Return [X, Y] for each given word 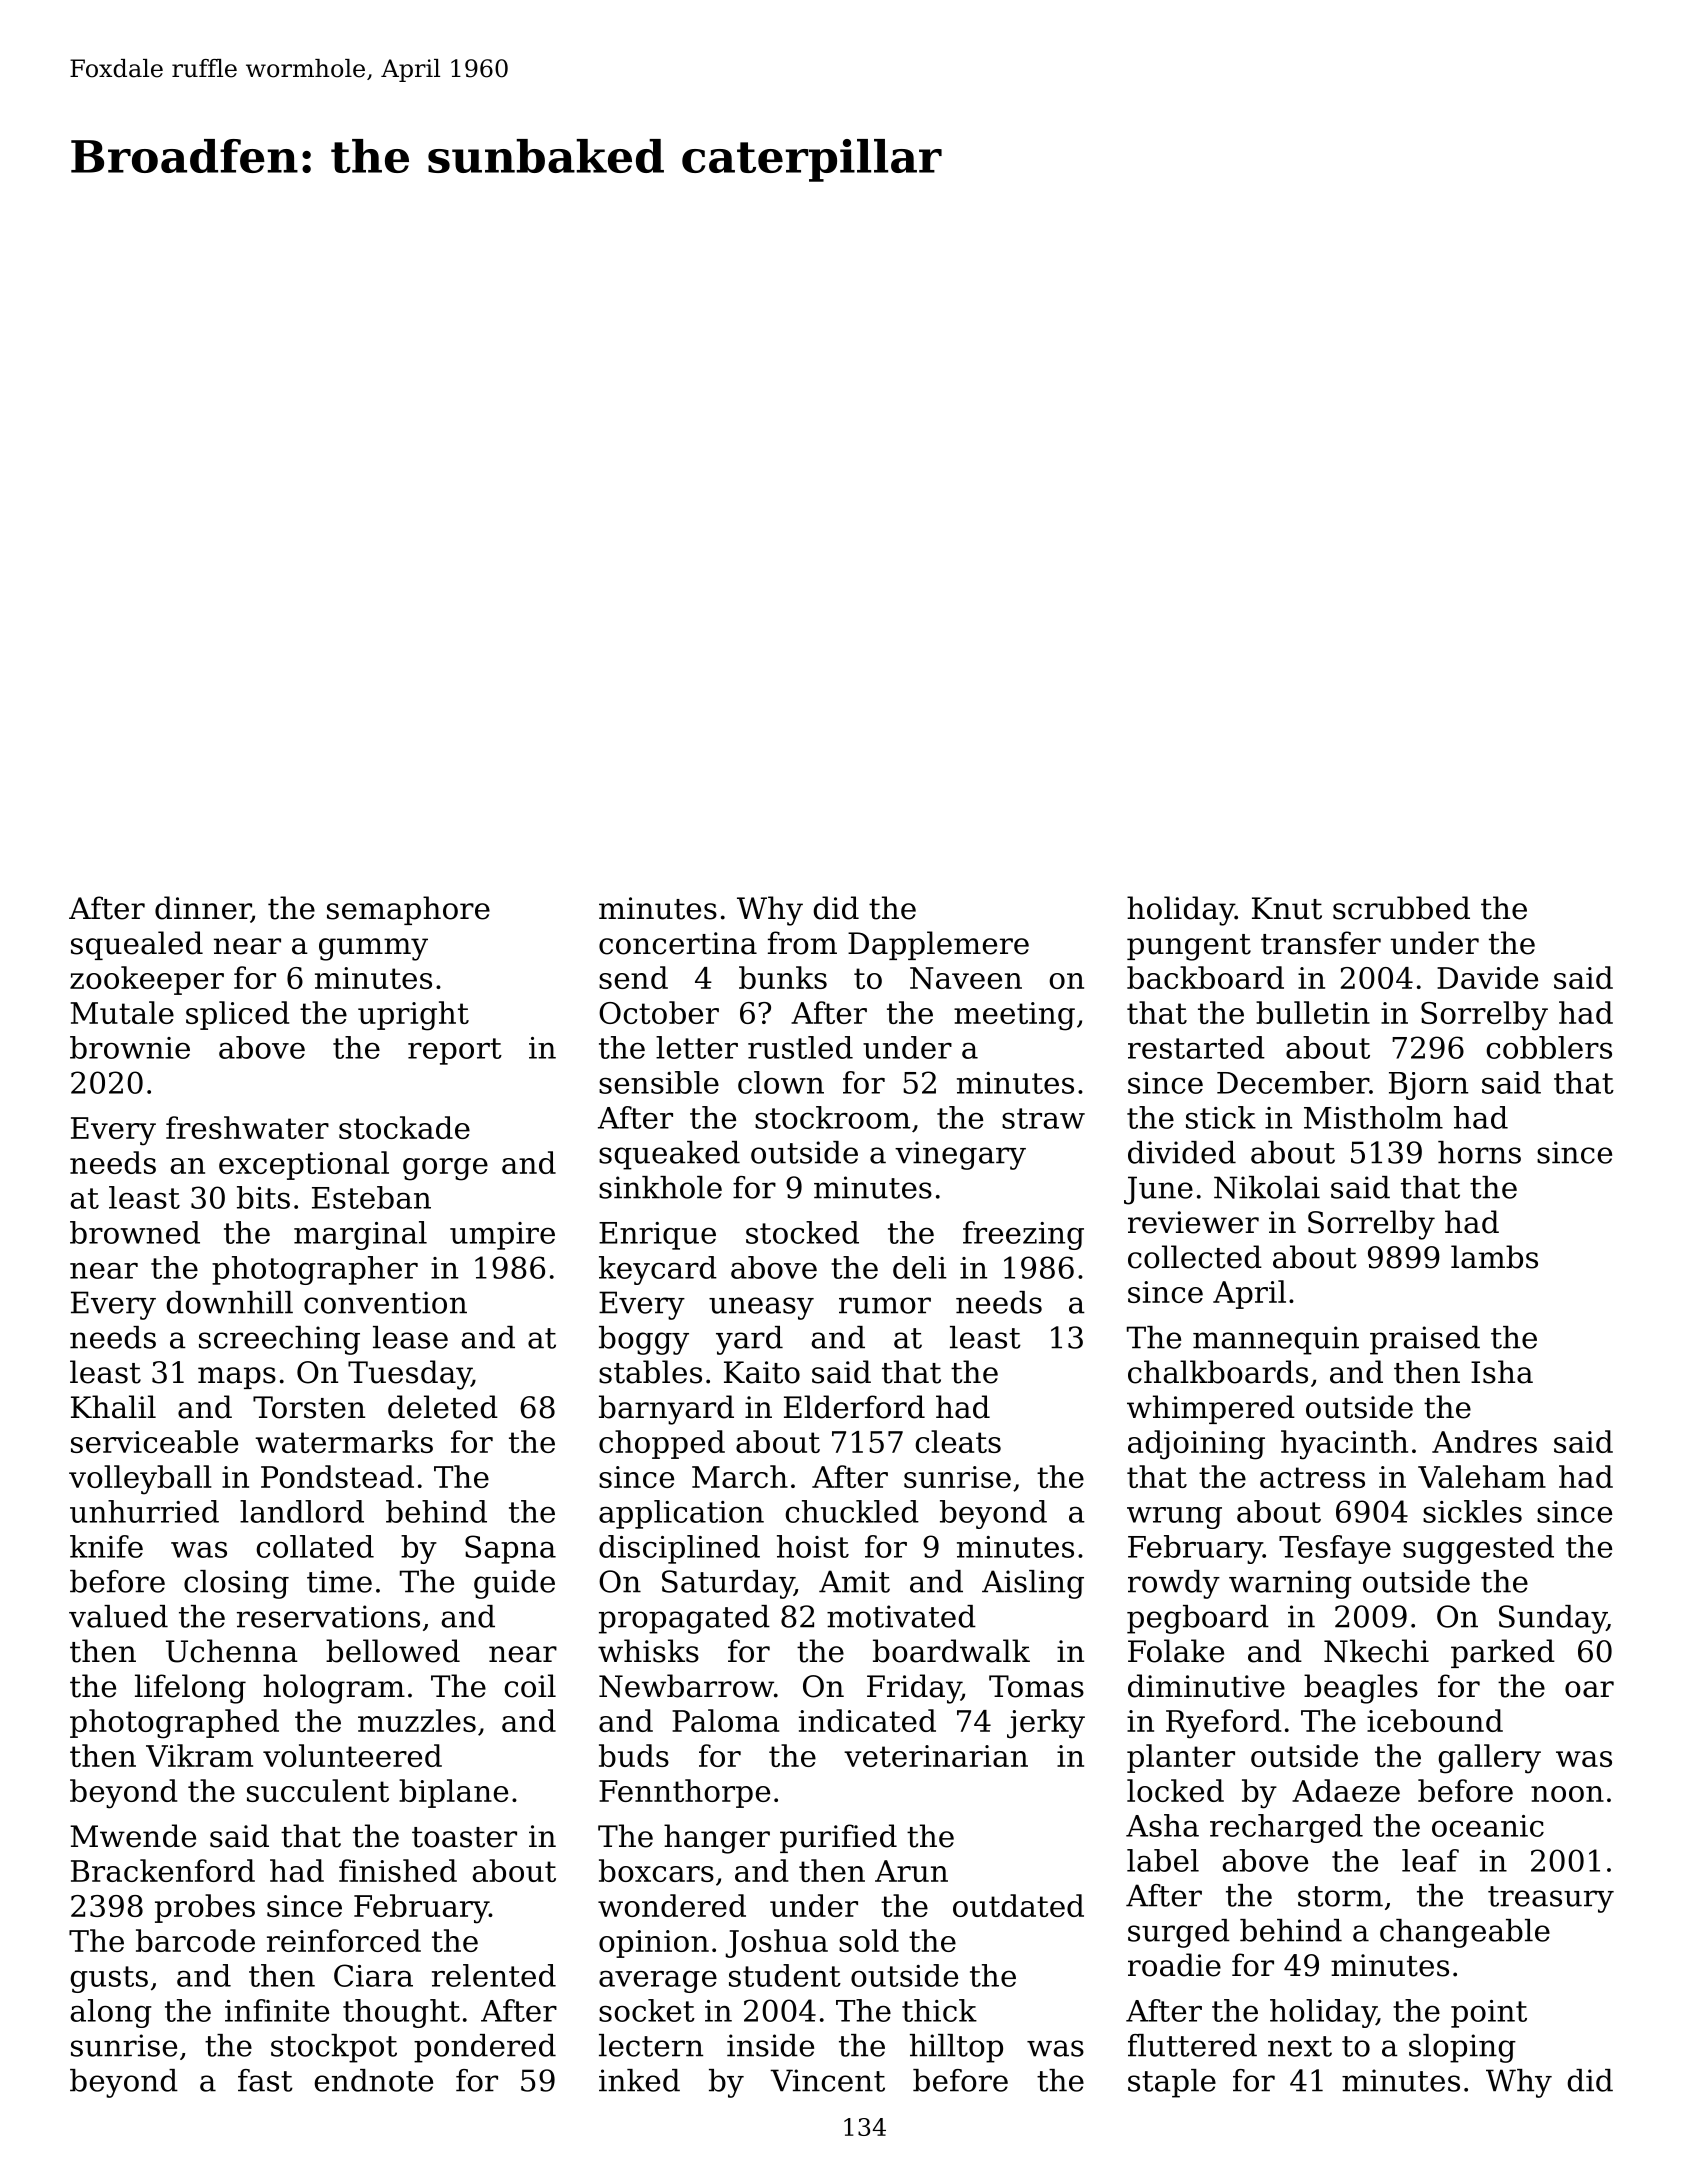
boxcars [656, 1870]
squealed [137, 945]
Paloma [725, 1720]
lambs [1494, 1257]
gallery [1489, 1759]
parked [1503, 1653]
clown [781, 1082]
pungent [1189, 947]
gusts [109, 1979]
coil [530, 1686]
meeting [1014, 1016]
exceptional [304, 1165]
